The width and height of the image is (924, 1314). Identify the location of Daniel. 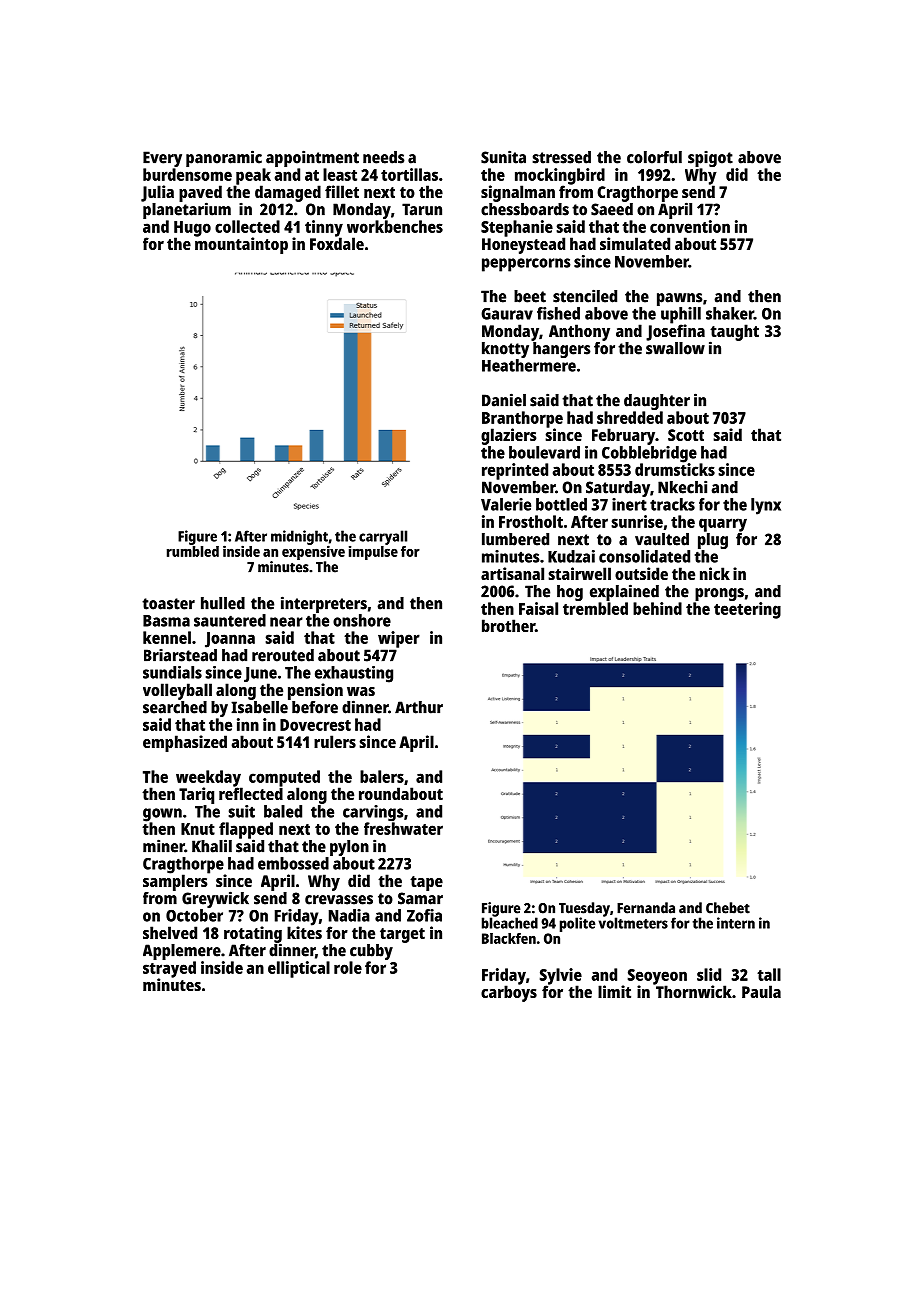
(504, 400).
